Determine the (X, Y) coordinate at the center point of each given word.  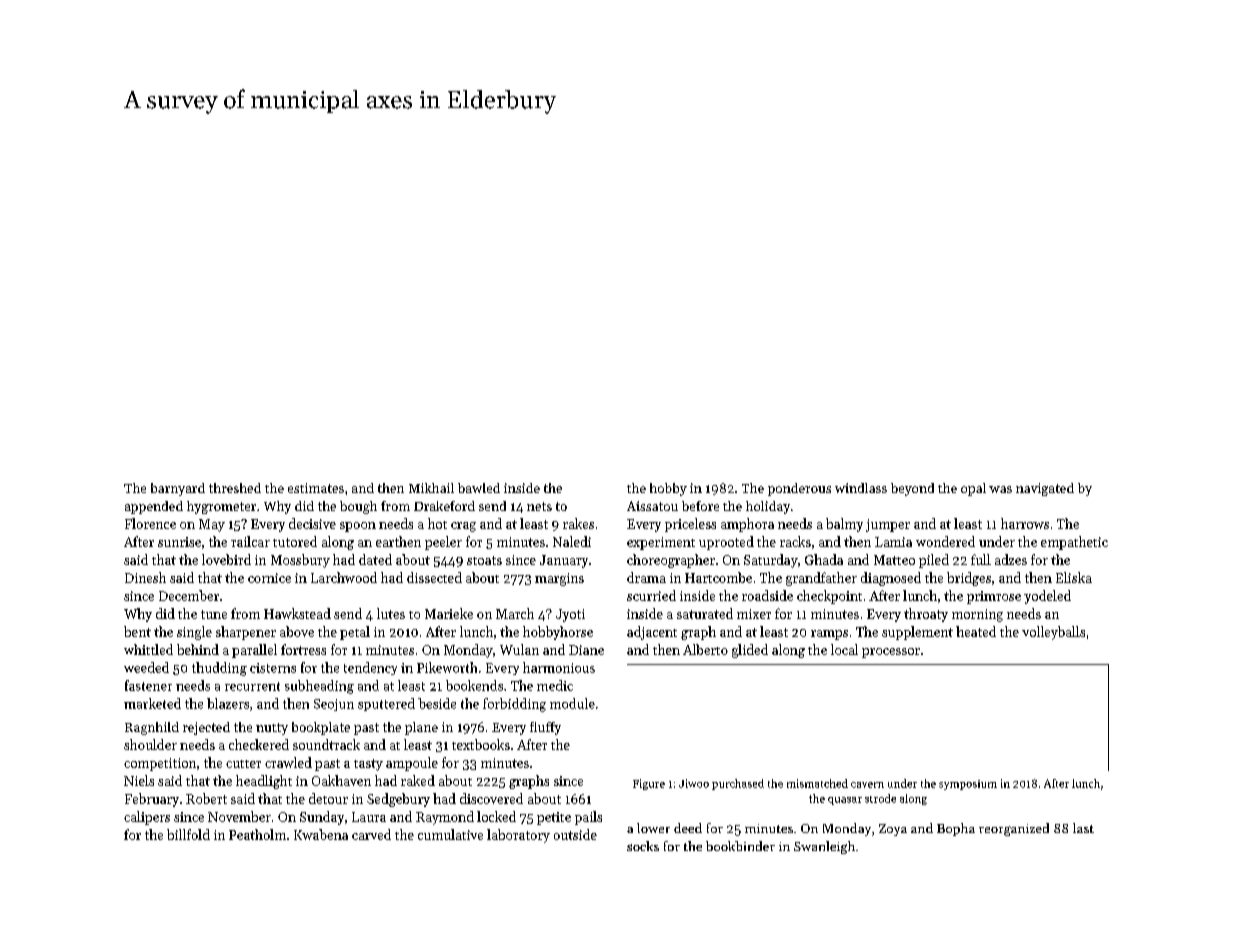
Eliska (1074, 577)
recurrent (252, 686)
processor (891, 653)
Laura (369, 817)
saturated (705, 613)
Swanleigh (824, 847)
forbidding (514, 705)
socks (643, 846)
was (1000, 489)
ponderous (799, 489)
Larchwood (344, 577)
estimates (316, 488)
